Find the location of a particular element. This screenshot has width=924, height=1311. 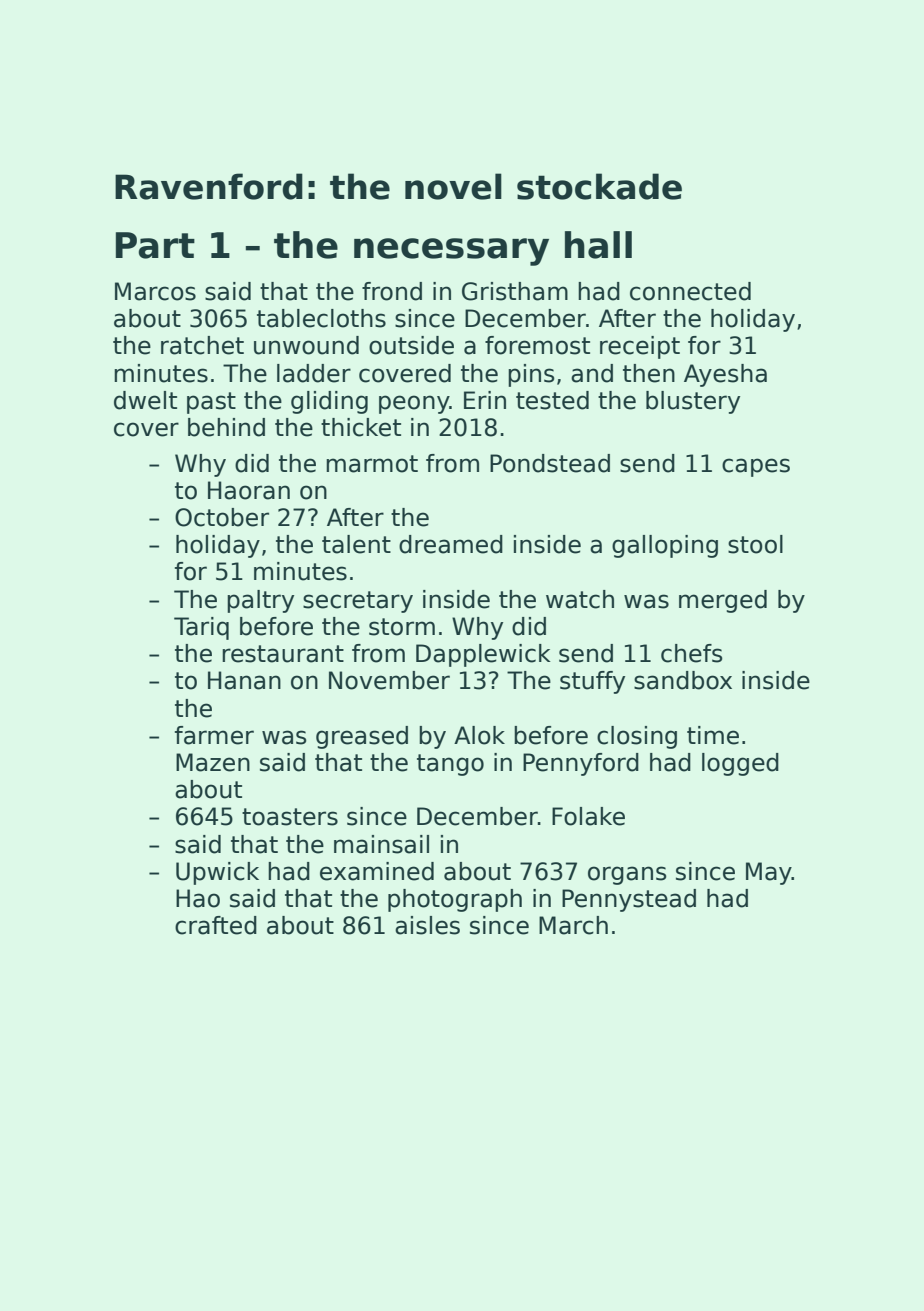

Mazen is located at coordinates (213, 762).
